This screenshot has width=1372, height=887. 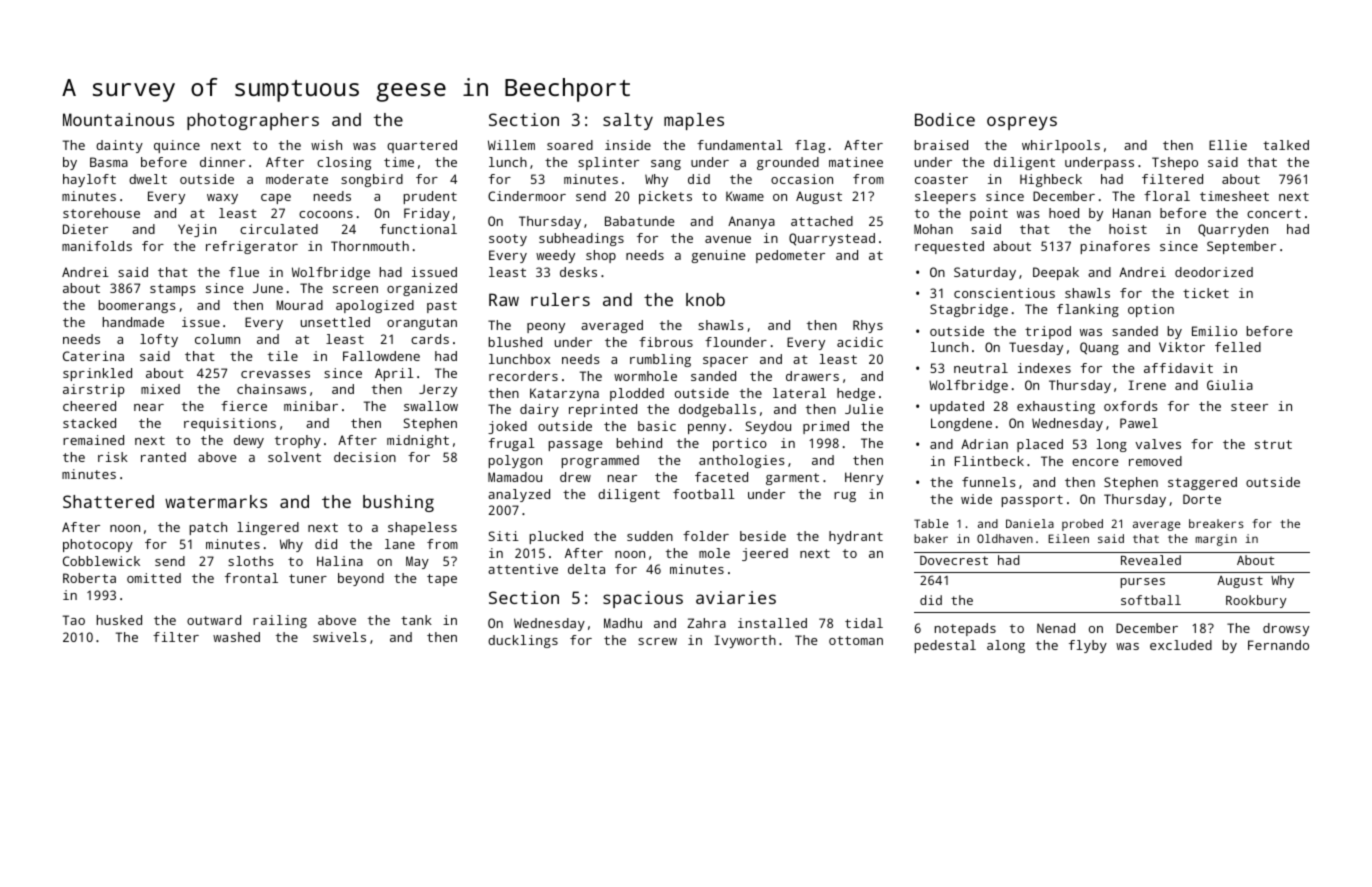 What do you see at coordinates (197, 230) in the screenshot?
I see `Yejin` at bounding box center [197, 230].
